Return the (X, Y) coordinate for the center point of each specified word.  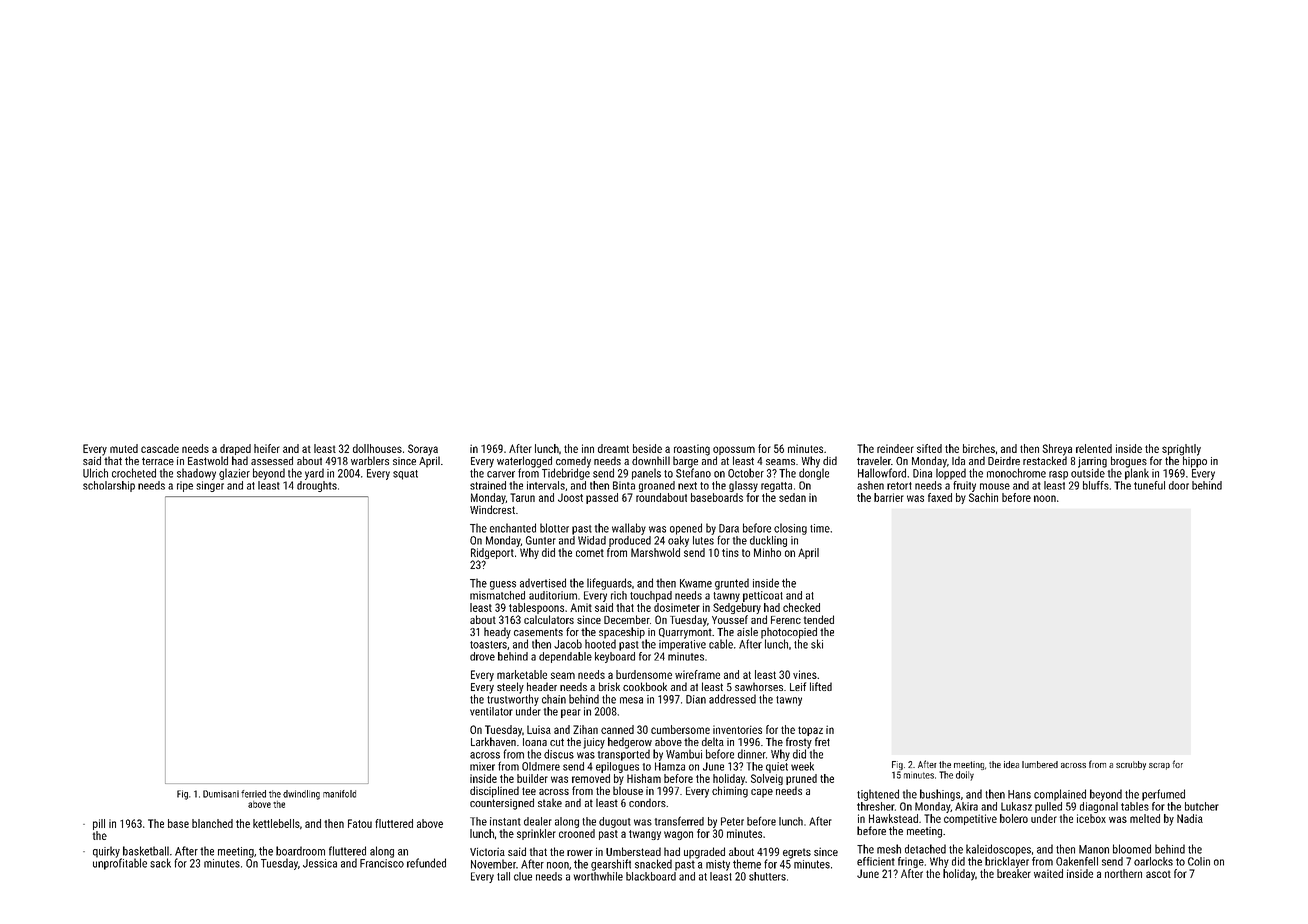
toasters (488, 645)
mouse (995, 486)
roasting (692, 450)
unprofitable (120, 864)
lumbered (1040, 764)
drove (482, 656)
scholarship (109, 486)
